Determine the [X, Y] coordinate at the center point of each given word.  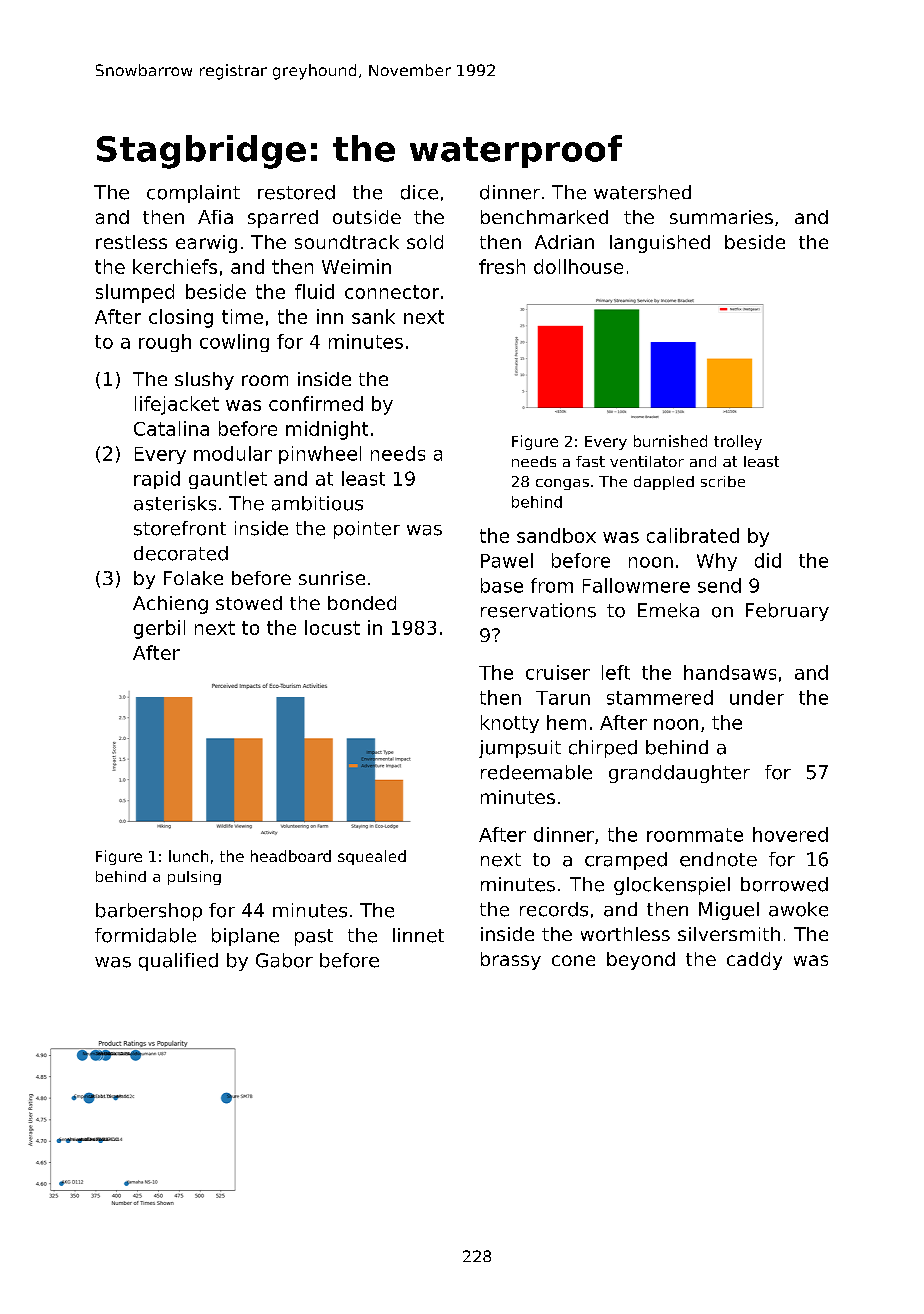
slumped [135, 293]
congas [562, 484]
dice [419, 192]
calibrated [693, 535]
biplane [245, 937]
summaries [721, 217]
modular [233, 453]
